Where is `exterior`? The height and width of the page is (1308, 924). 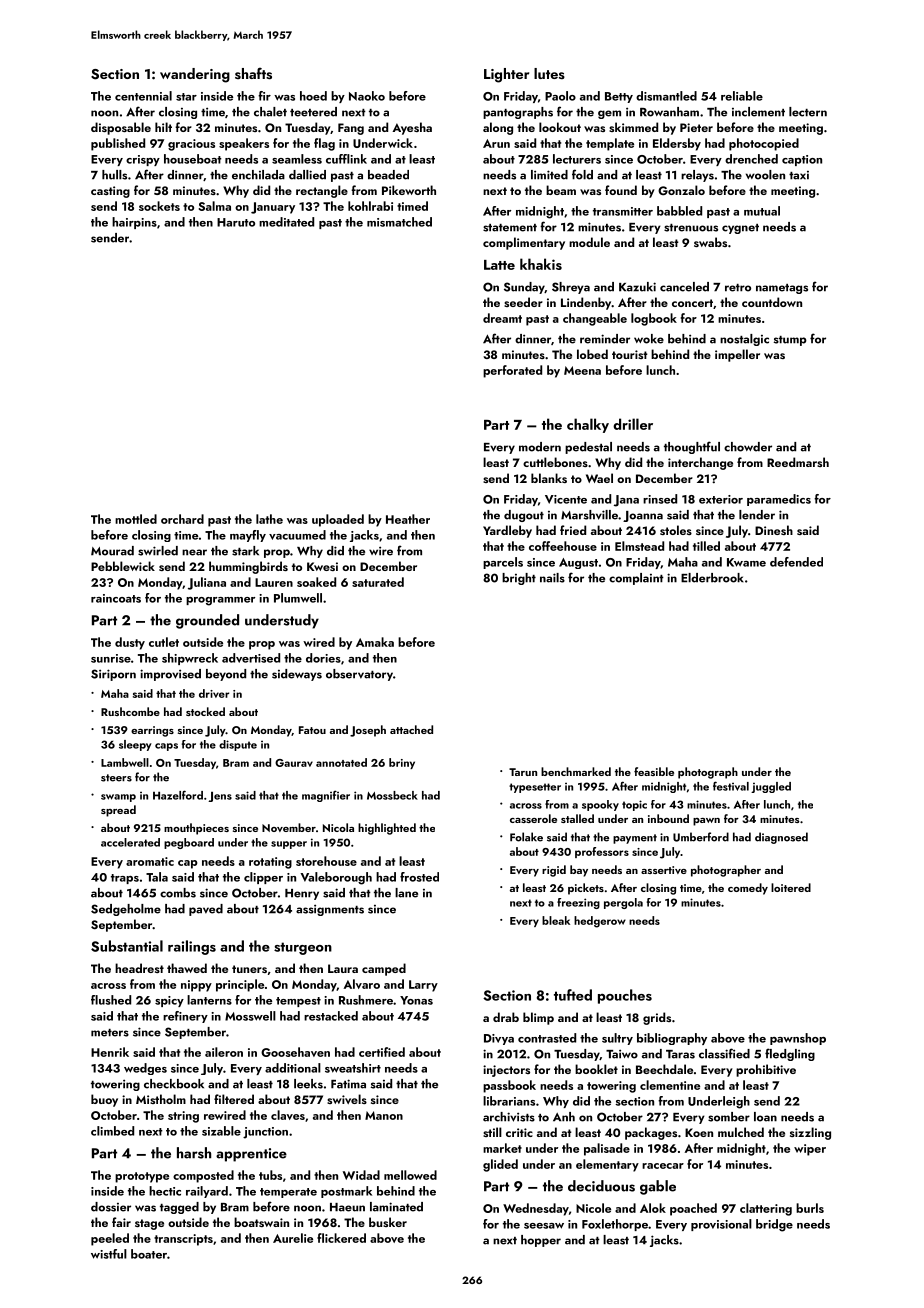
exterior is located at coordinates (721, 499).
